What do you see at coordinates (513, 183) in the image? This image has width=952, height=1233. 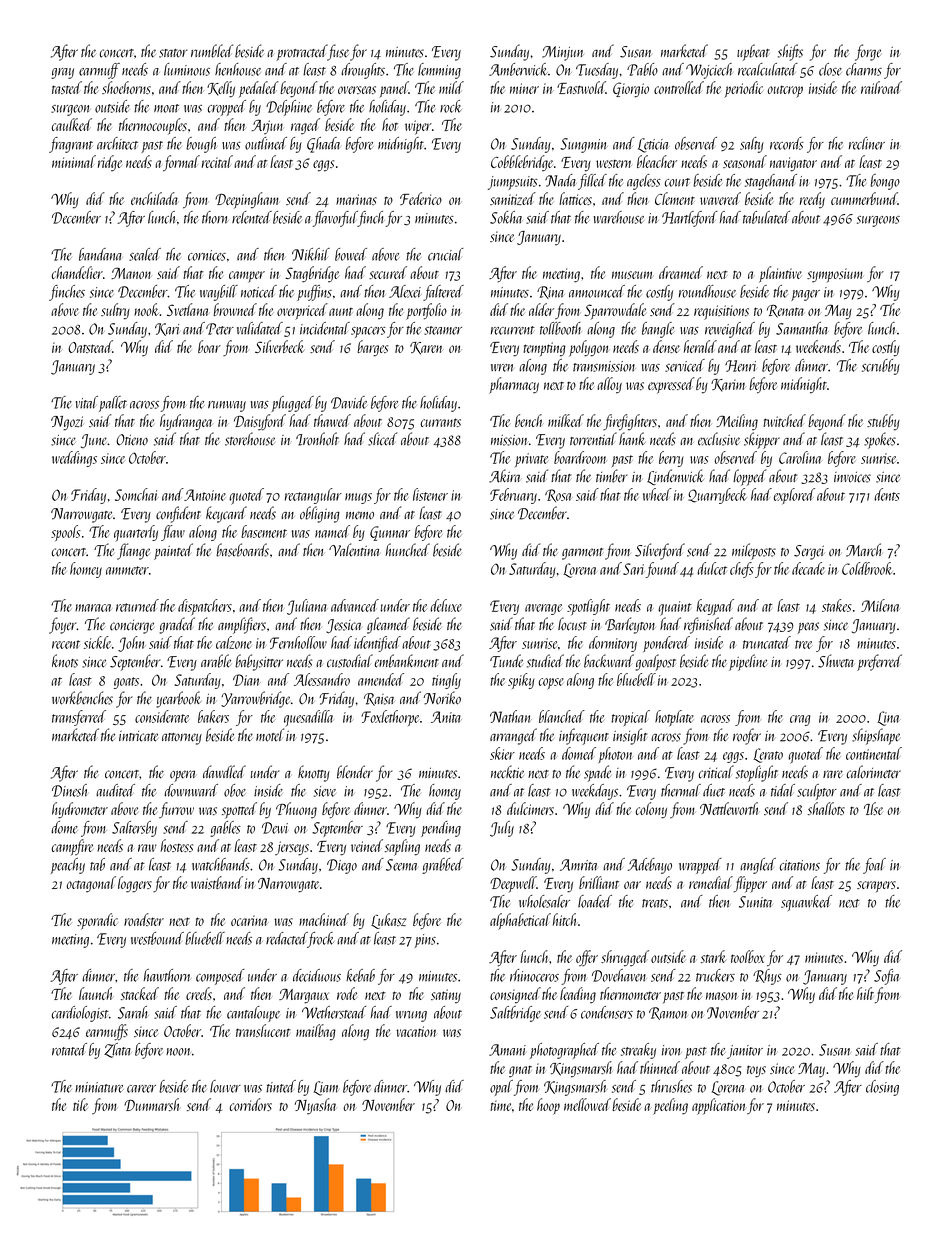 I see `jumpsuits` at bounding box center [513, 183].
